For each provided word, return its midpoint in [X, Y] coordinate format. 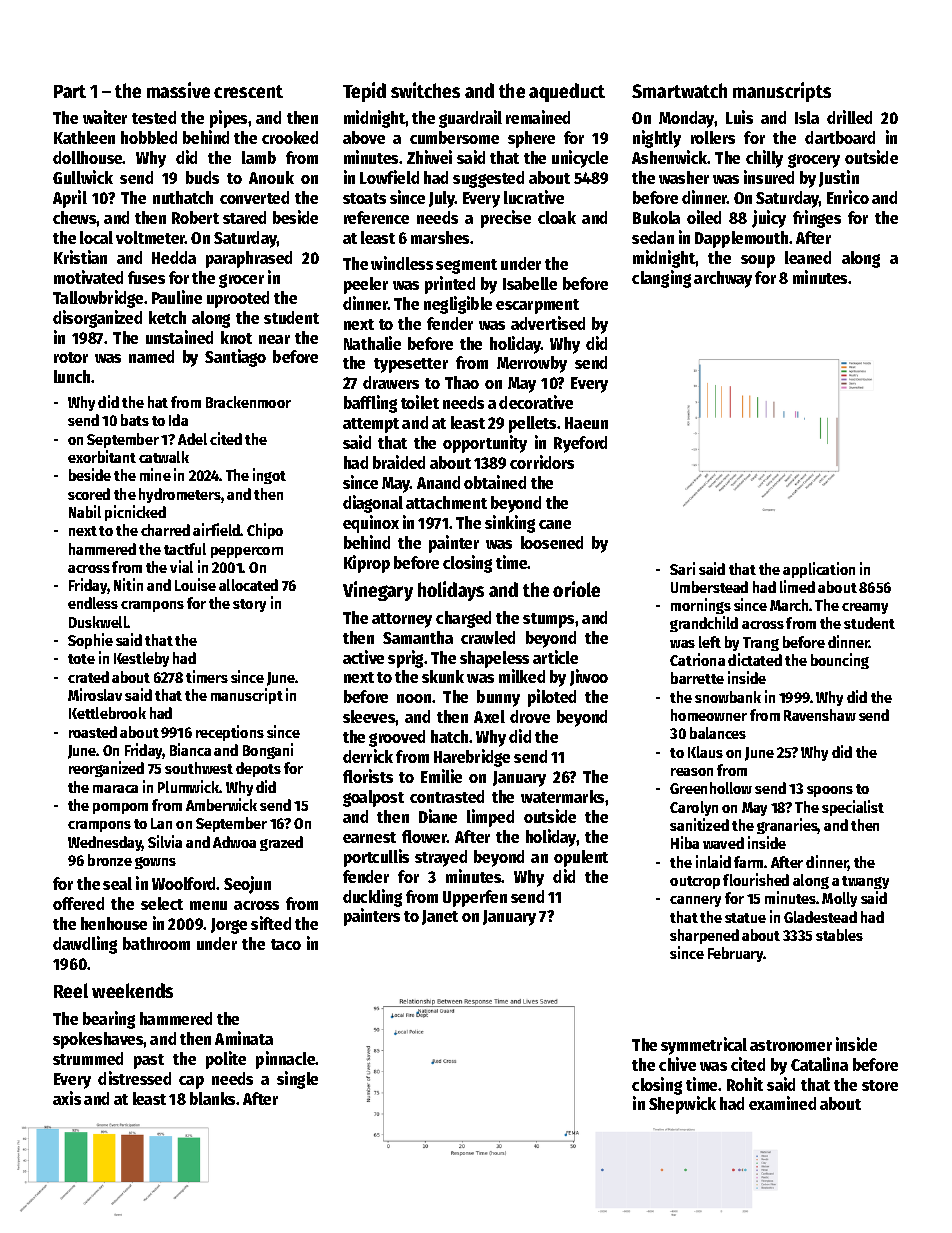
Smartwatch [679, 90]
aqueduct [567, 92]
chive [677, 1064]
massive [178, 90]
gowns [155, 863]
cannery [695, 901]
